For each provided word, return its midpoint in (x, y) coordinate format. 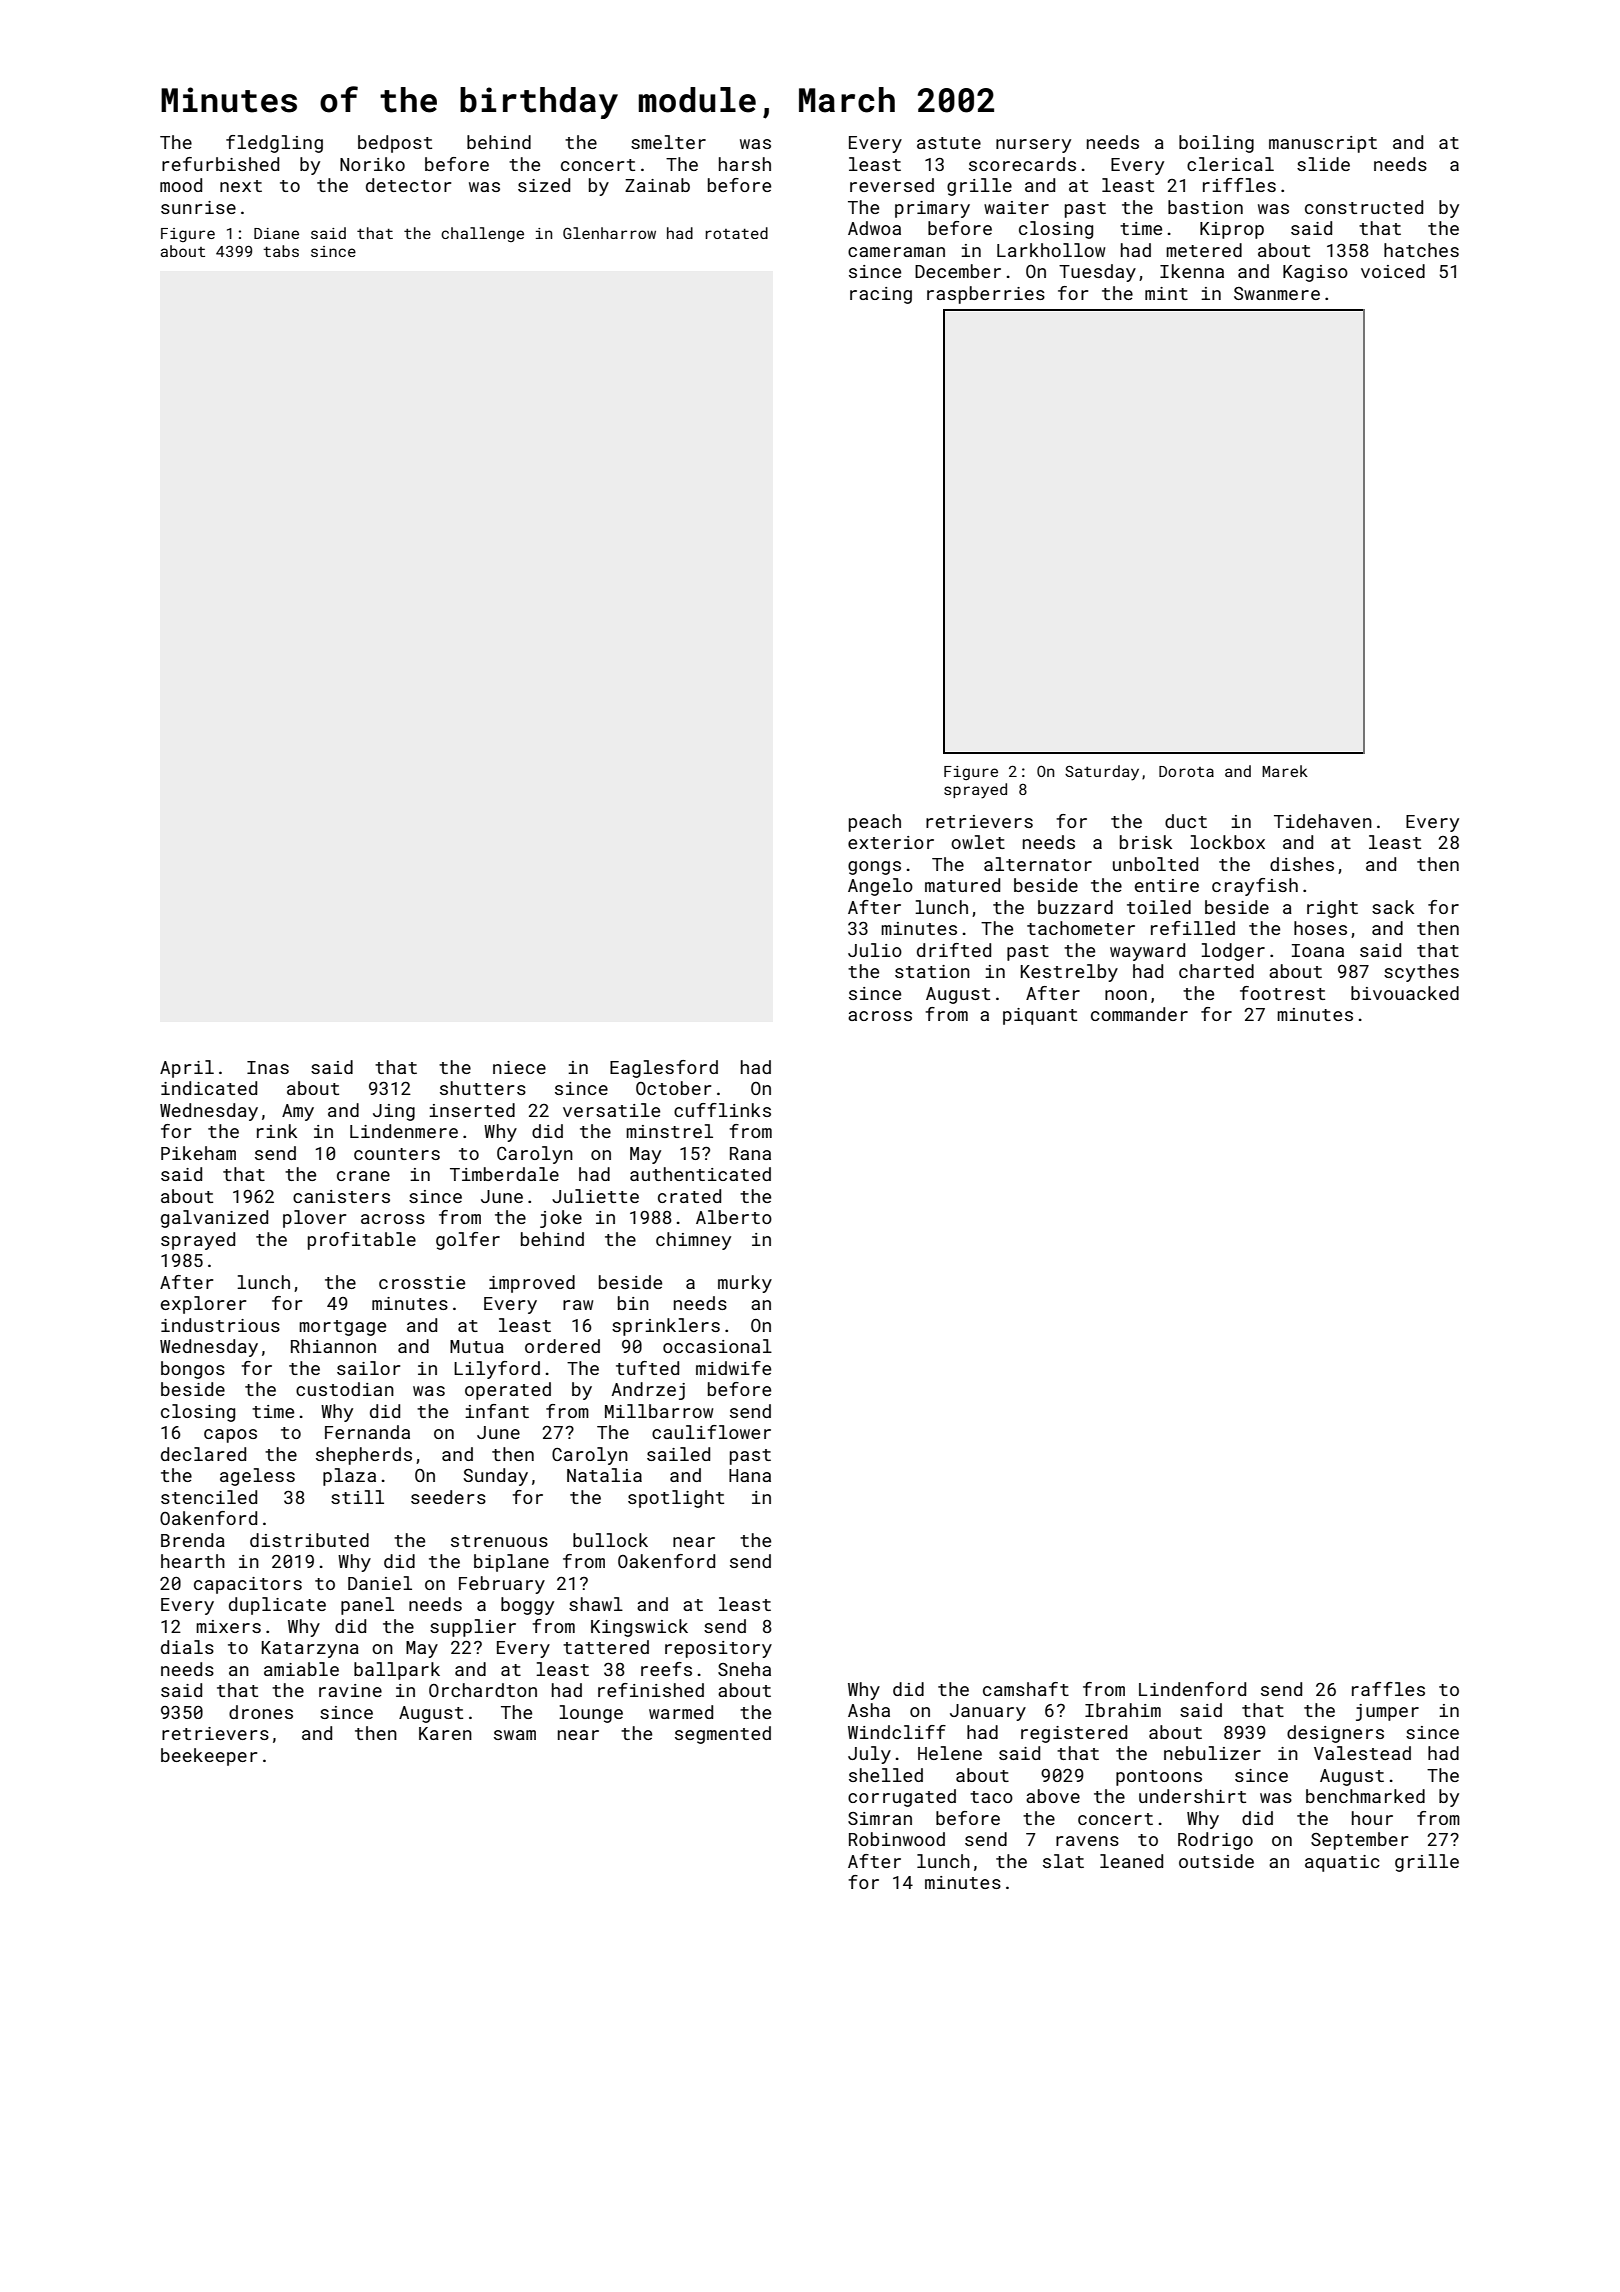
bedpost (395, 144)
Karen (445, 1733)
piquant (1040, 1016)
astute (949, 143)
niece (519, 1067)
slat (1063, 1861)
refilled (1193, 928)
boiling (1216, 144)
